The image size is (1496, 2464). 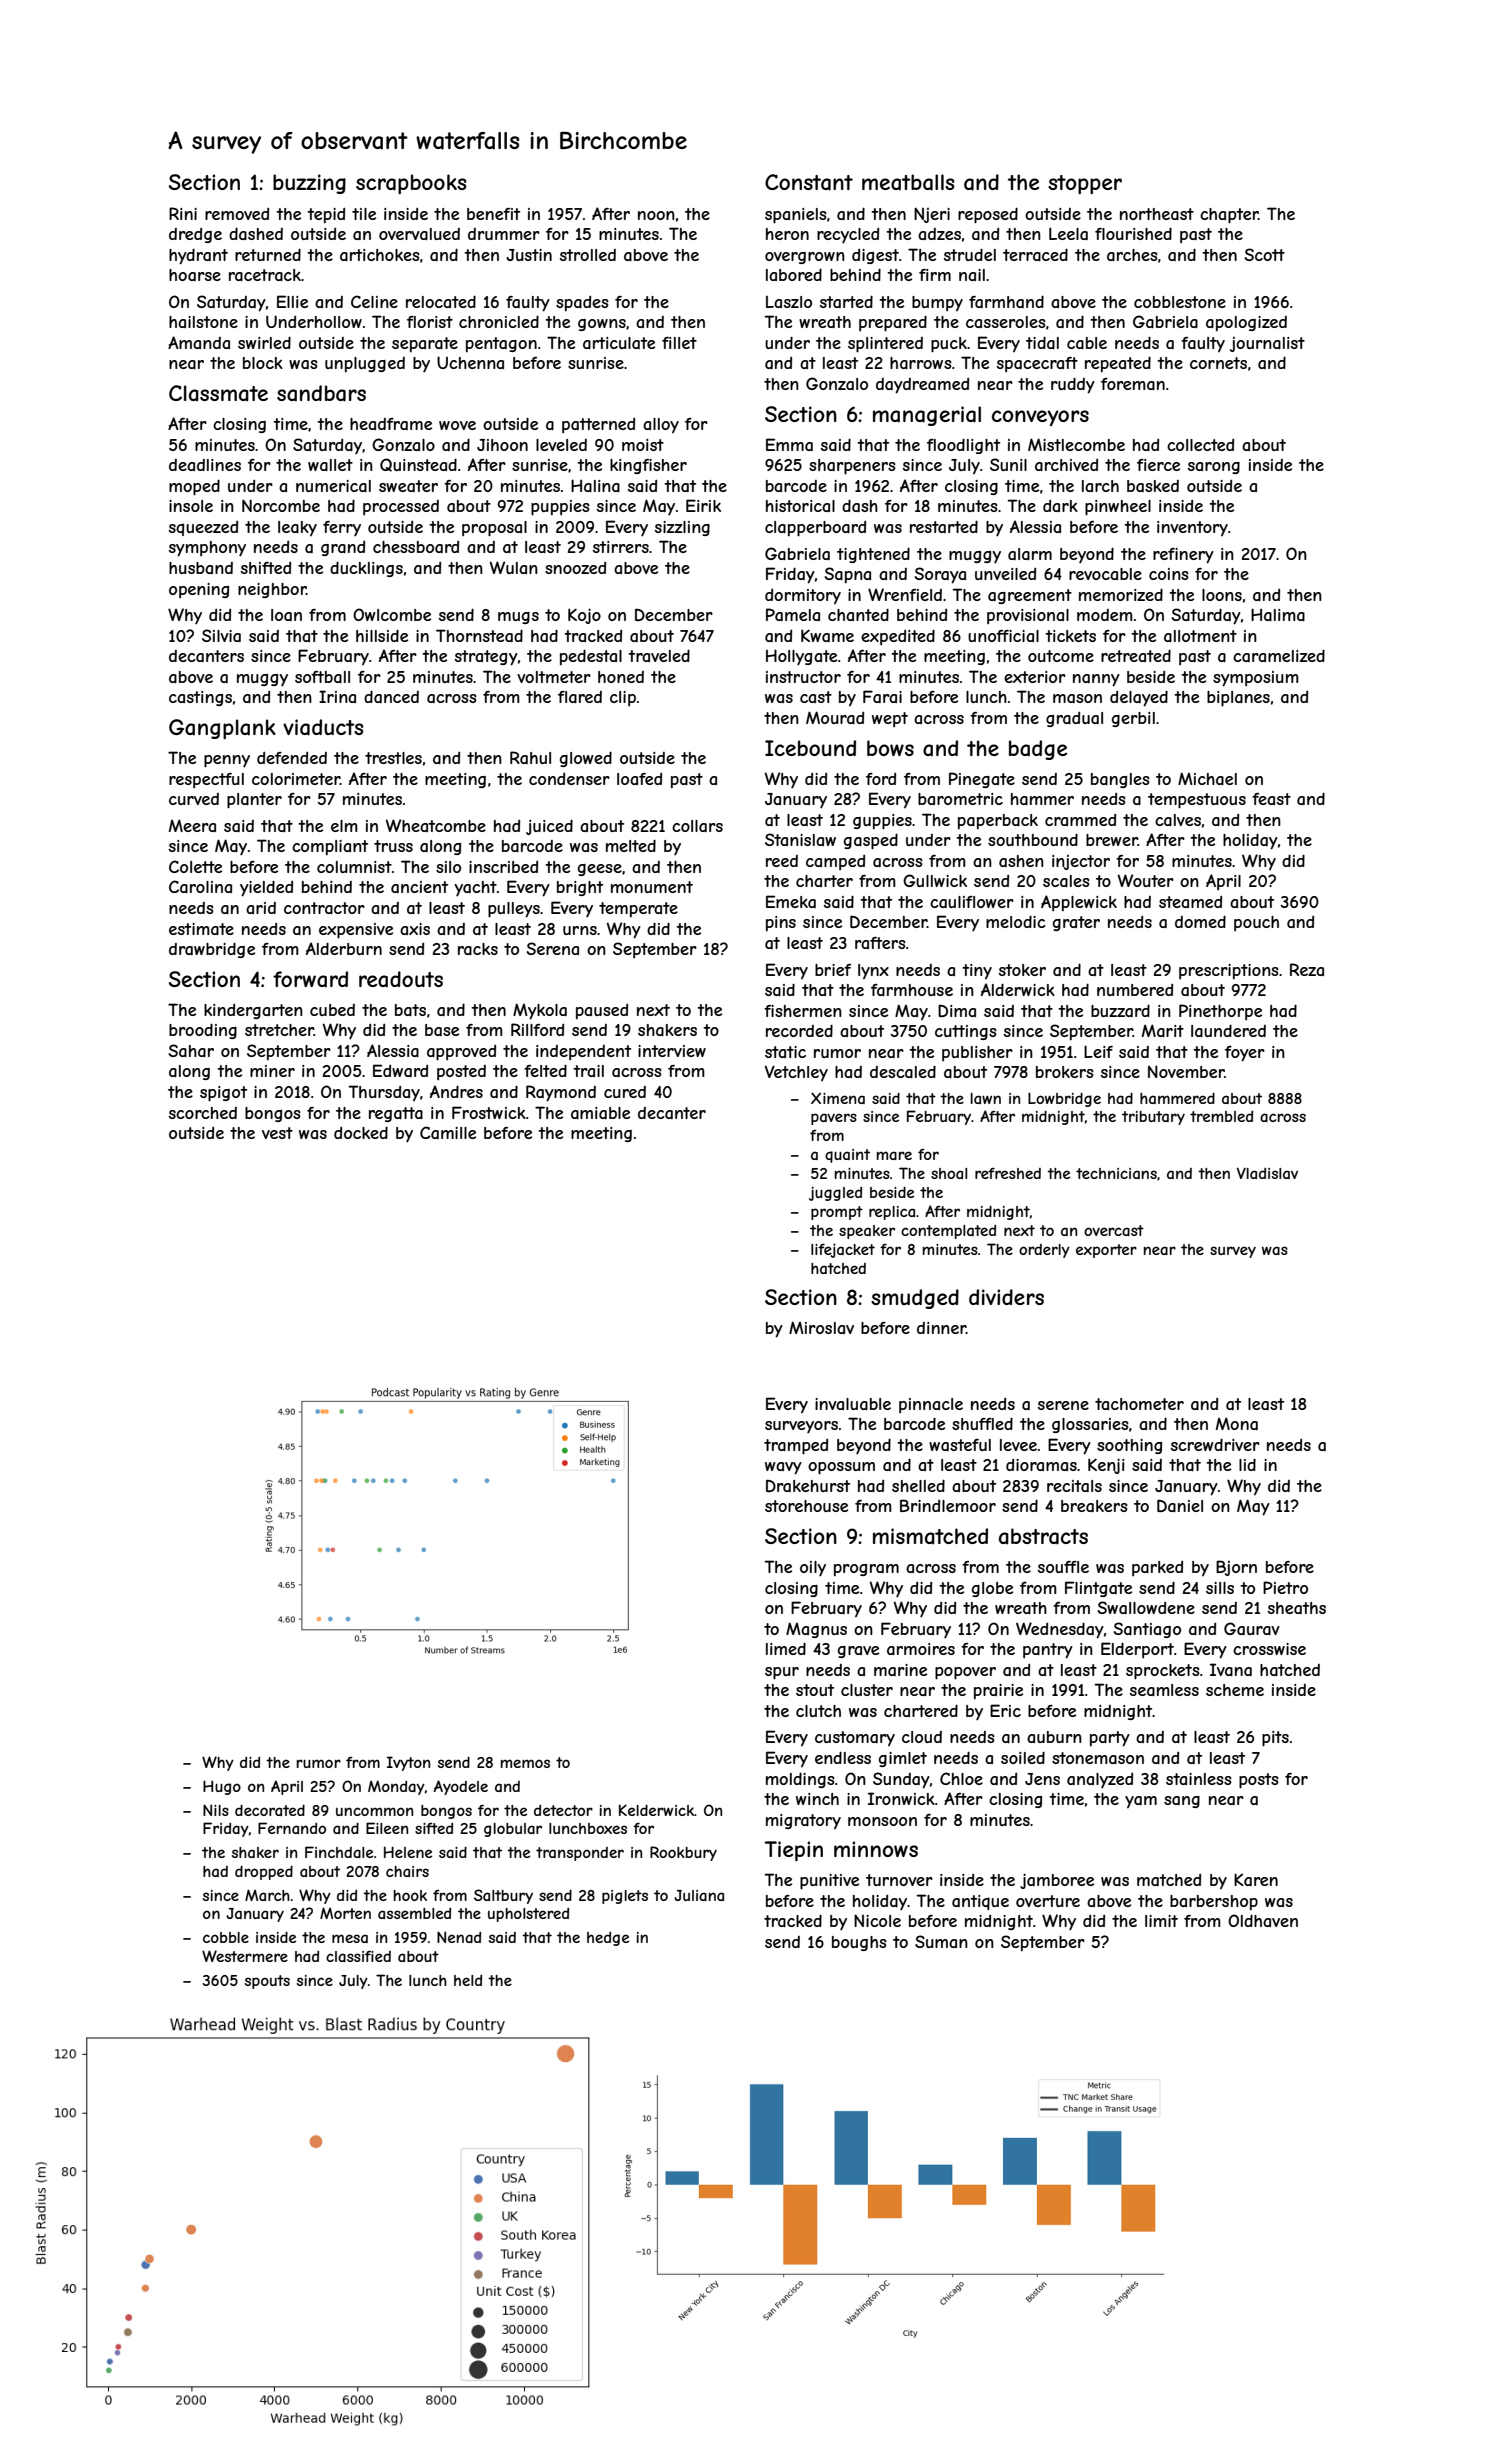 I want to click on boughs, so click(x=859, y=1943).
